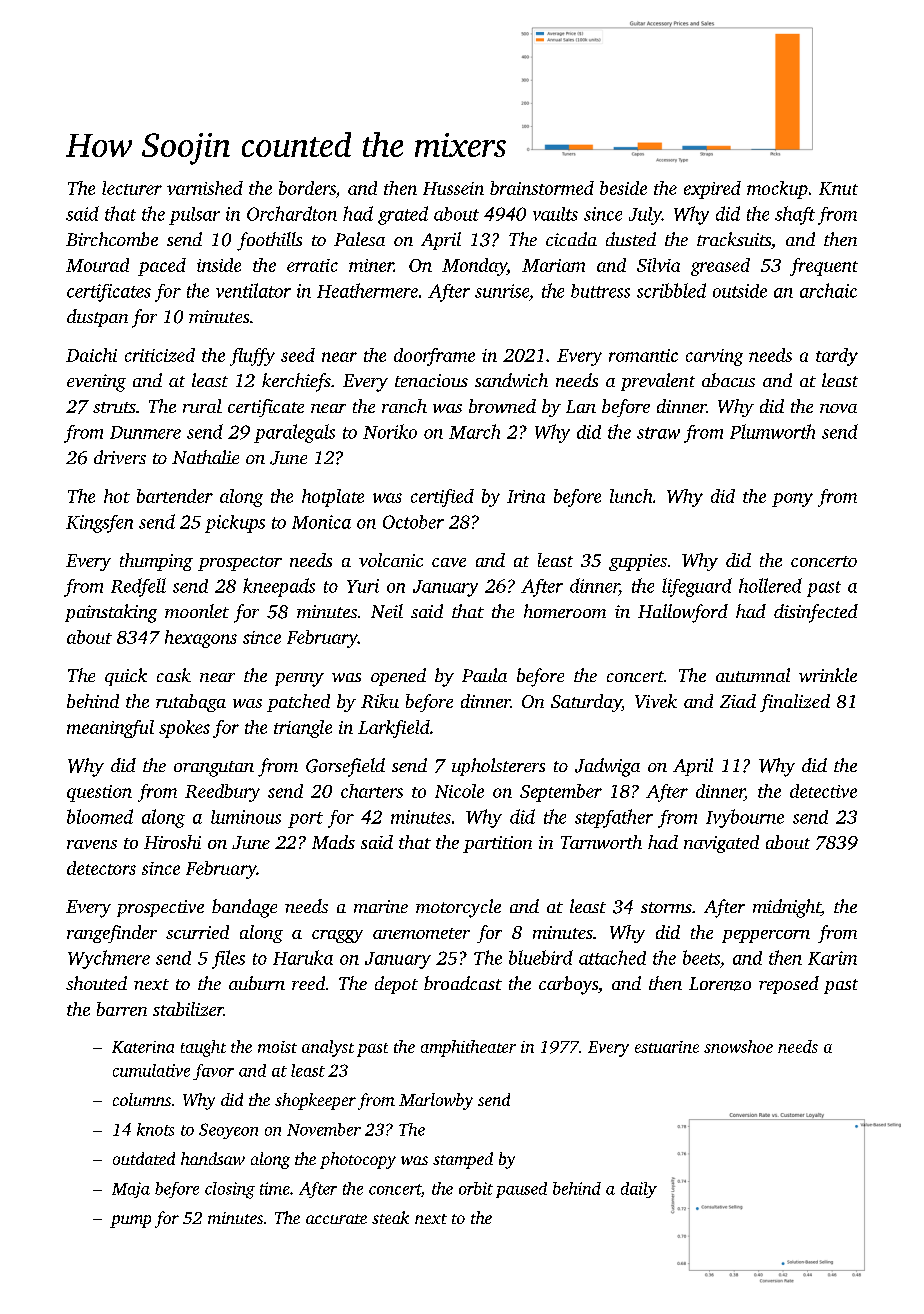 Image resolution: width=924 pixels, height=1314 pixels. I want to click on lifeguard, so click(697, 587).
